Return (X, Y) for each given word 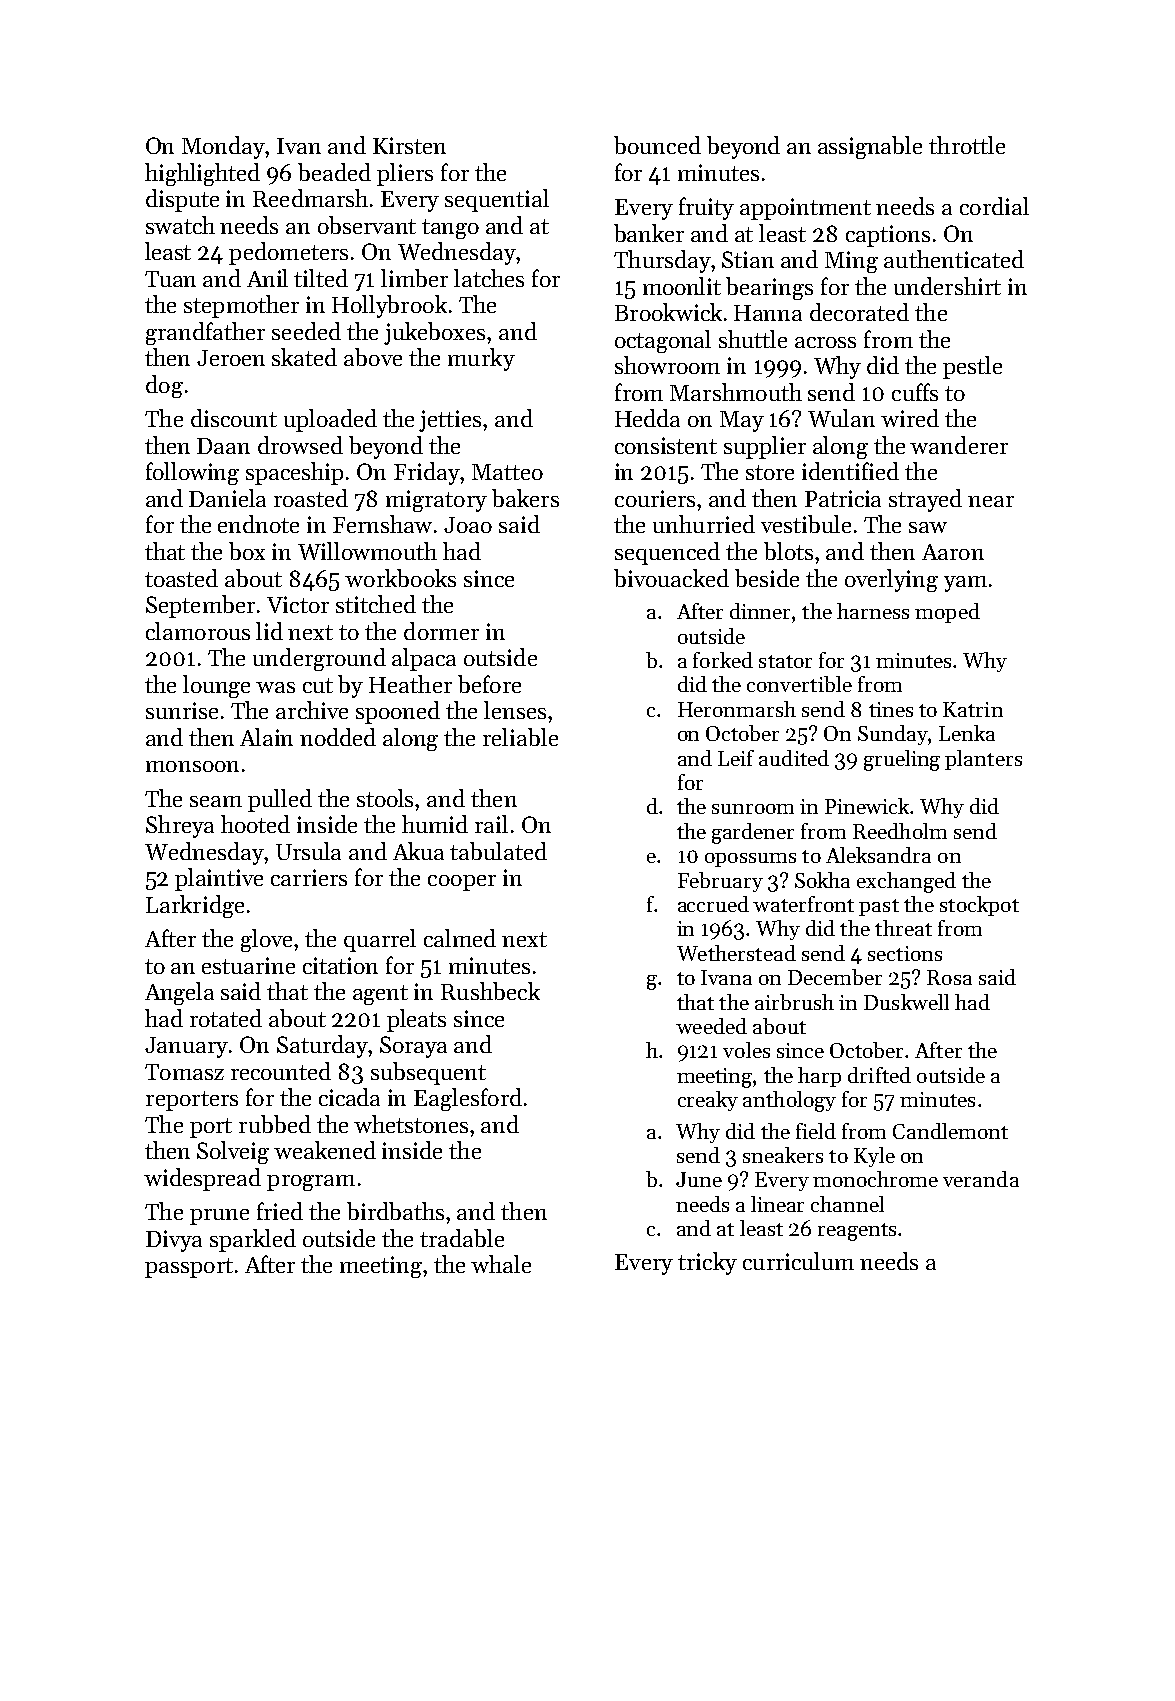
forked (723, 660)
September (200, 606)
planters (983, 760)
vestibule (806, 524)
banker (649, 233)
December (835, 977)
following (192, 473)
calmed (460, 938)
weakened (325, 1150)
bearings (769, 288)
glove (266, 940)
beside (767, 578)
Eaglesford (468, 1099)
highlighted (202, 174)
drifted (879, 1075)
